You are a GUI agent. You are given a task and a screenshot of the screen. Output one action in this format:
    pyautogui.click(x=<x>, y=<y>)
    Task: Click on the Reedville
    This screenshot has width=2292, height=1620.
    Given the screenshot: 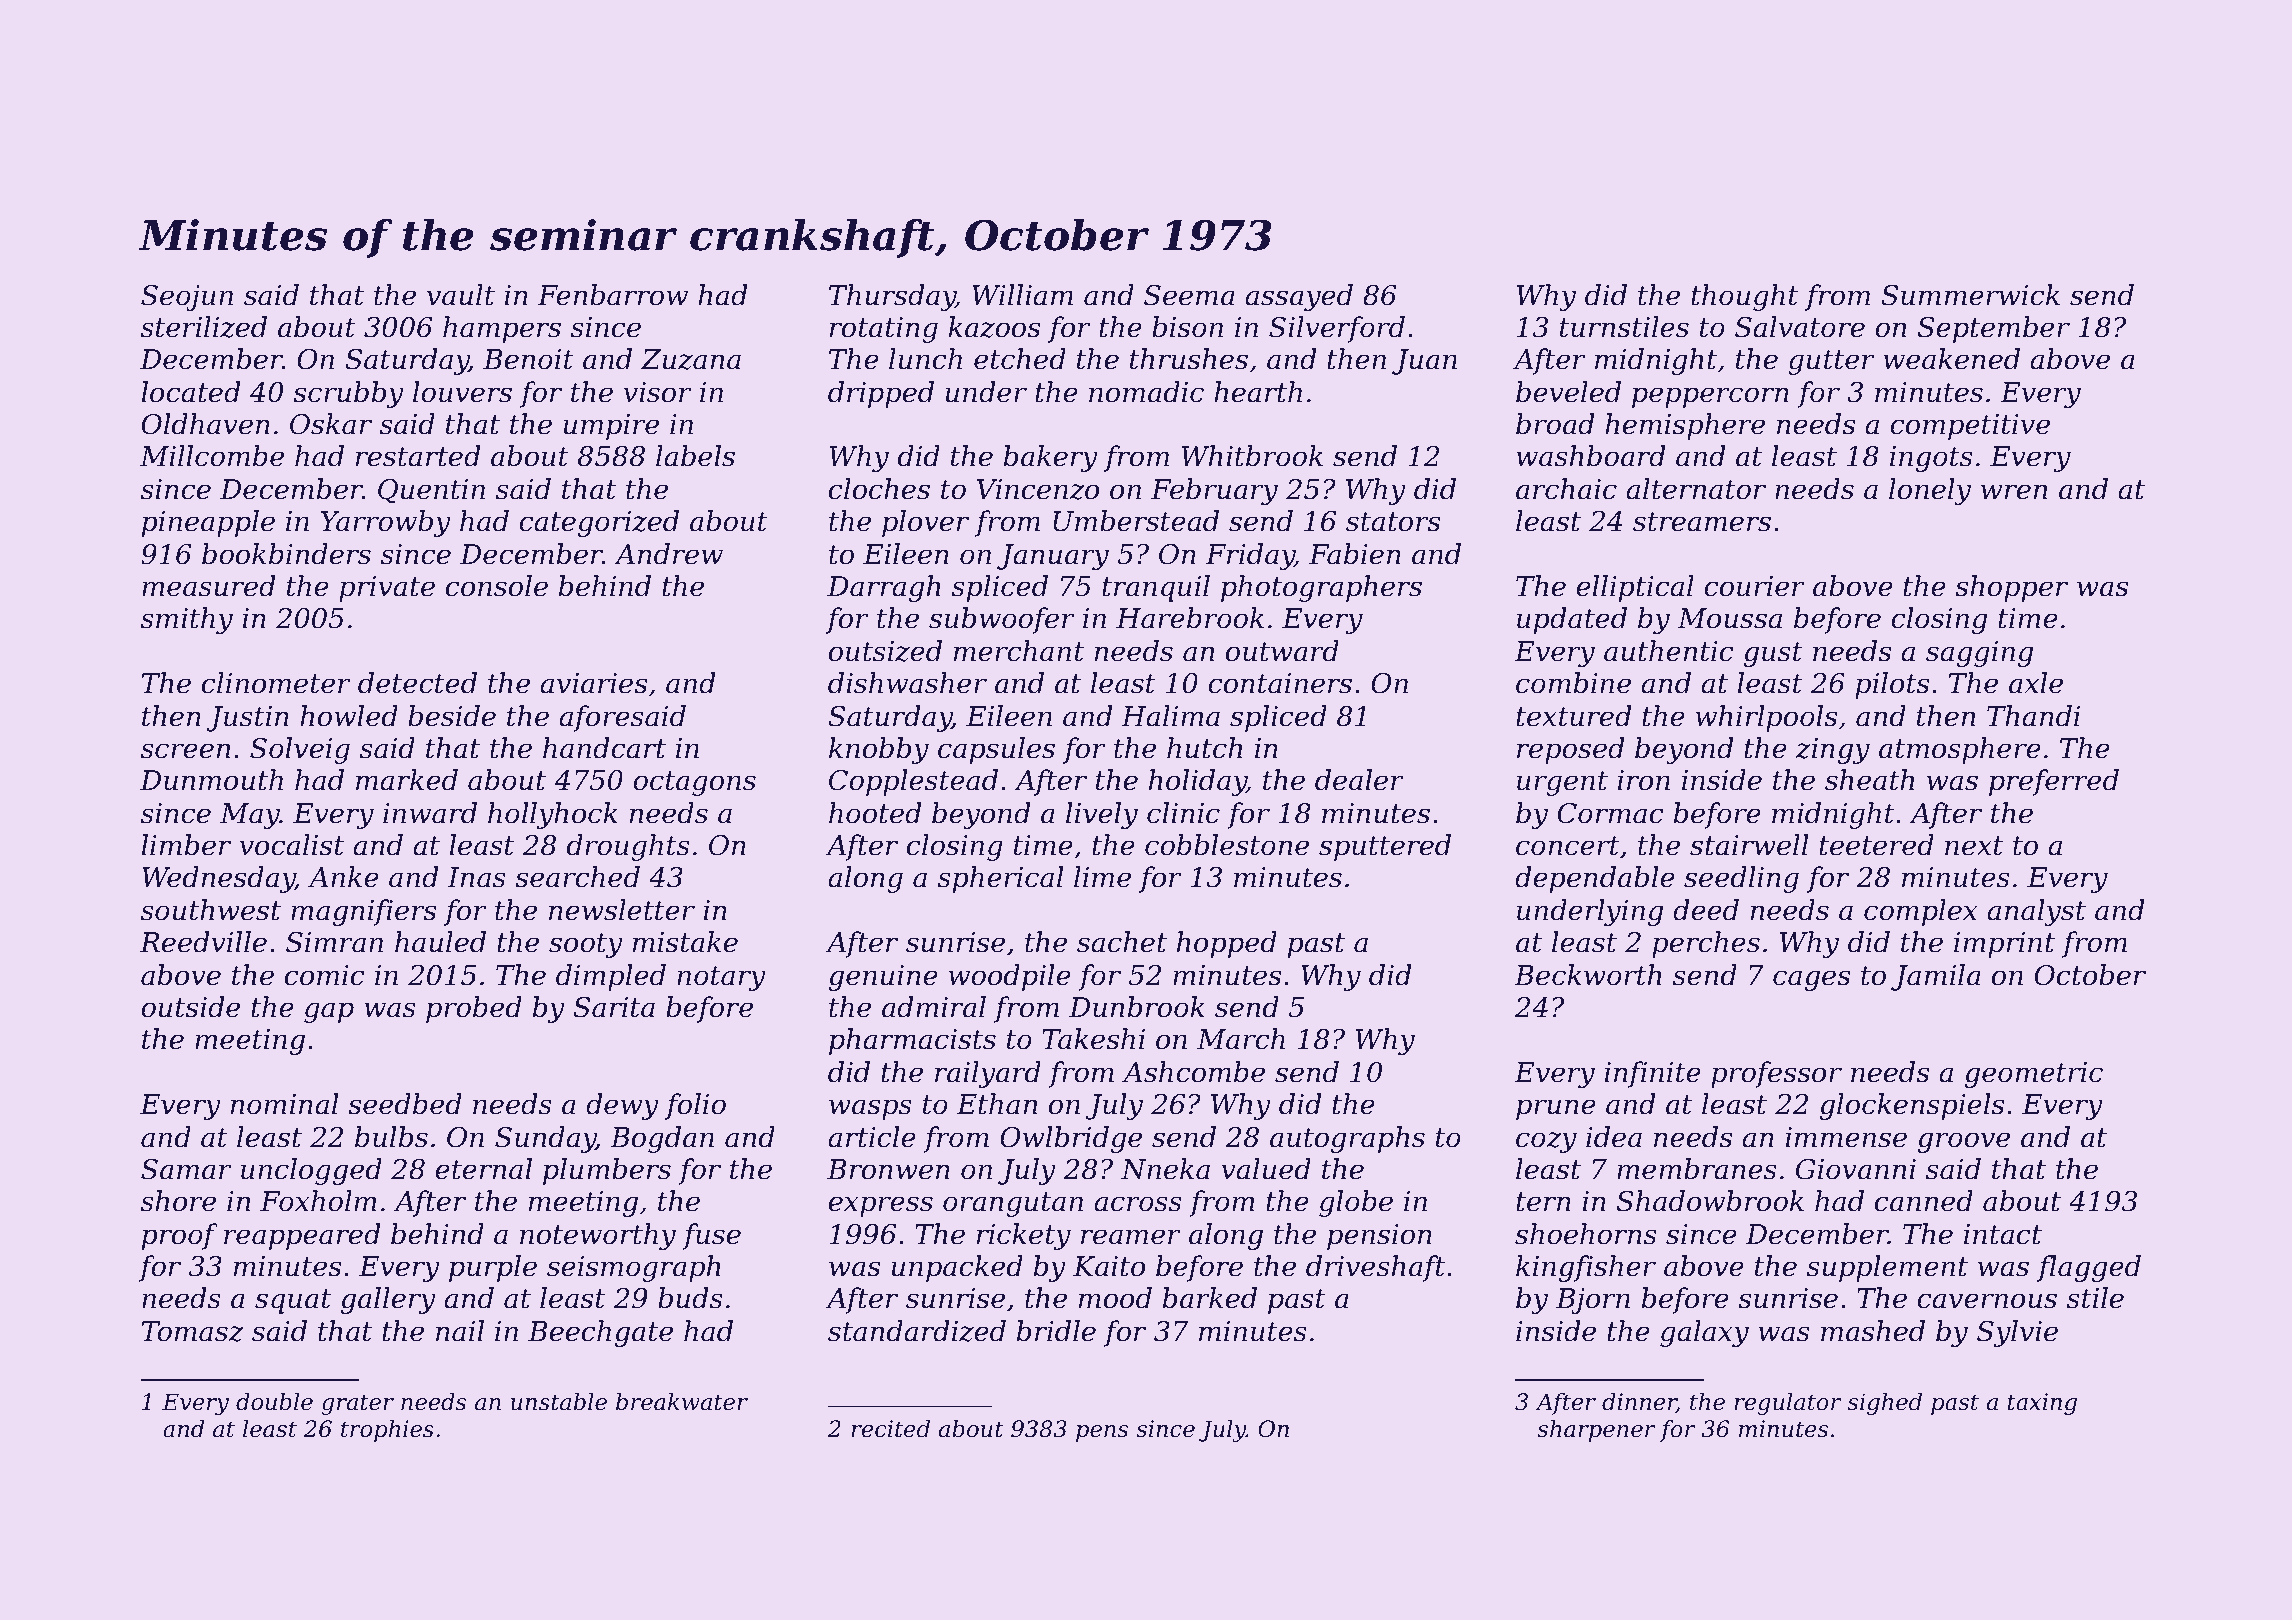 What is the action you would take?
    pyautogui.click(x=203, y=942)
